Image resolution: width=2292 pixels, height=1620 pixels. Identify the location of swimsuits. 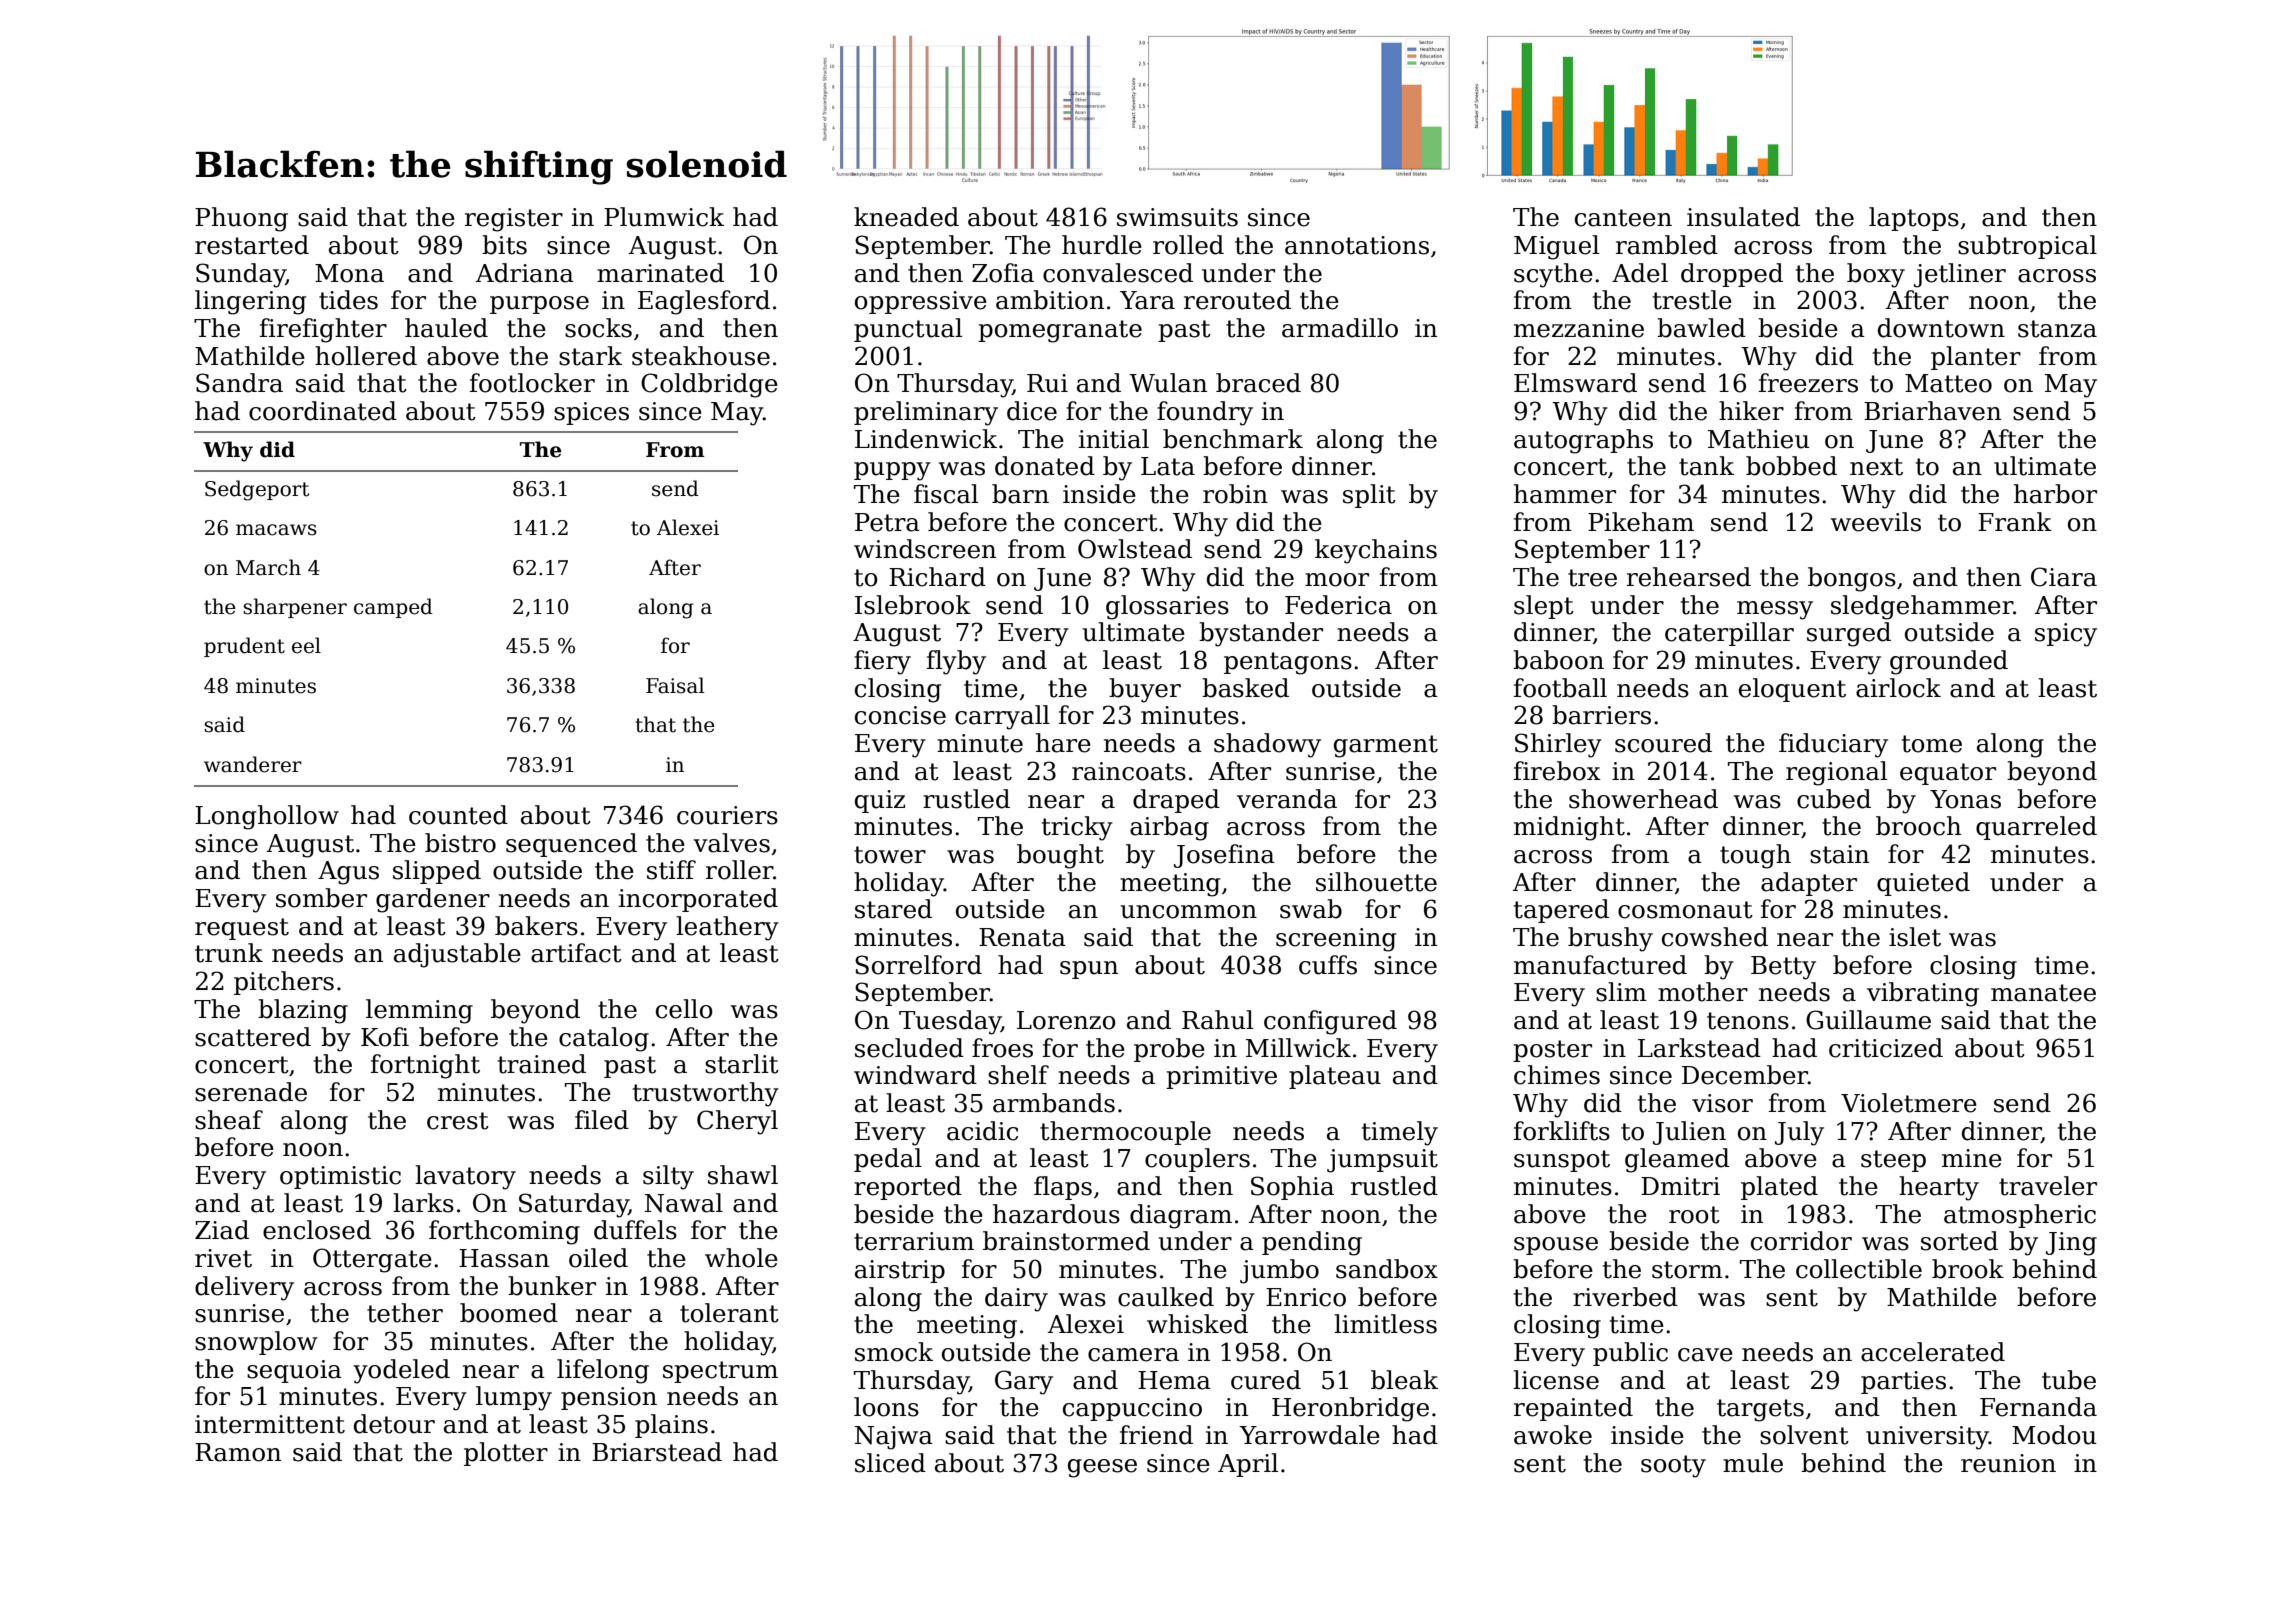
(1177, 217).
